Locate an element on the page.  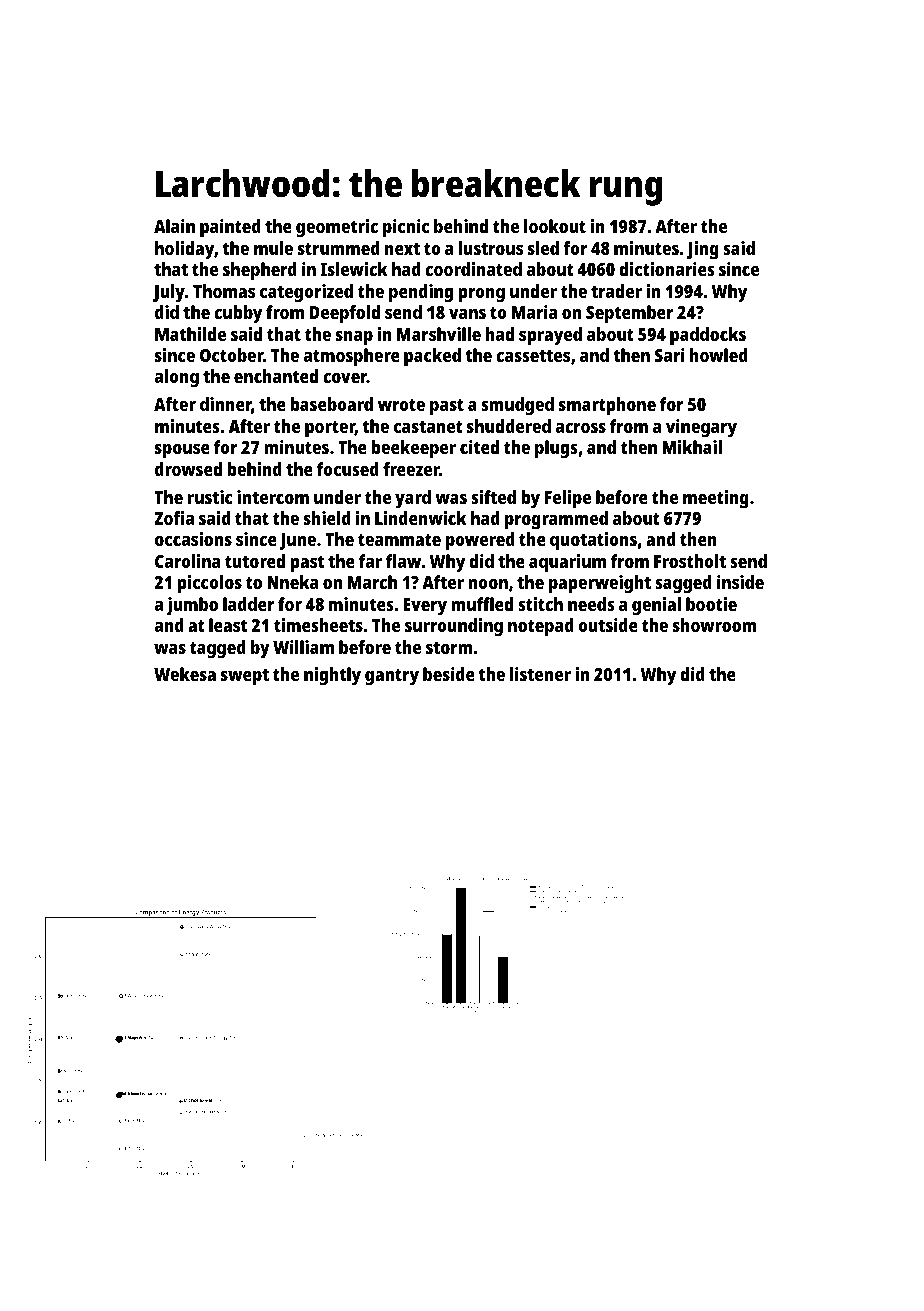
inside is located at coordinates (740, 582).
